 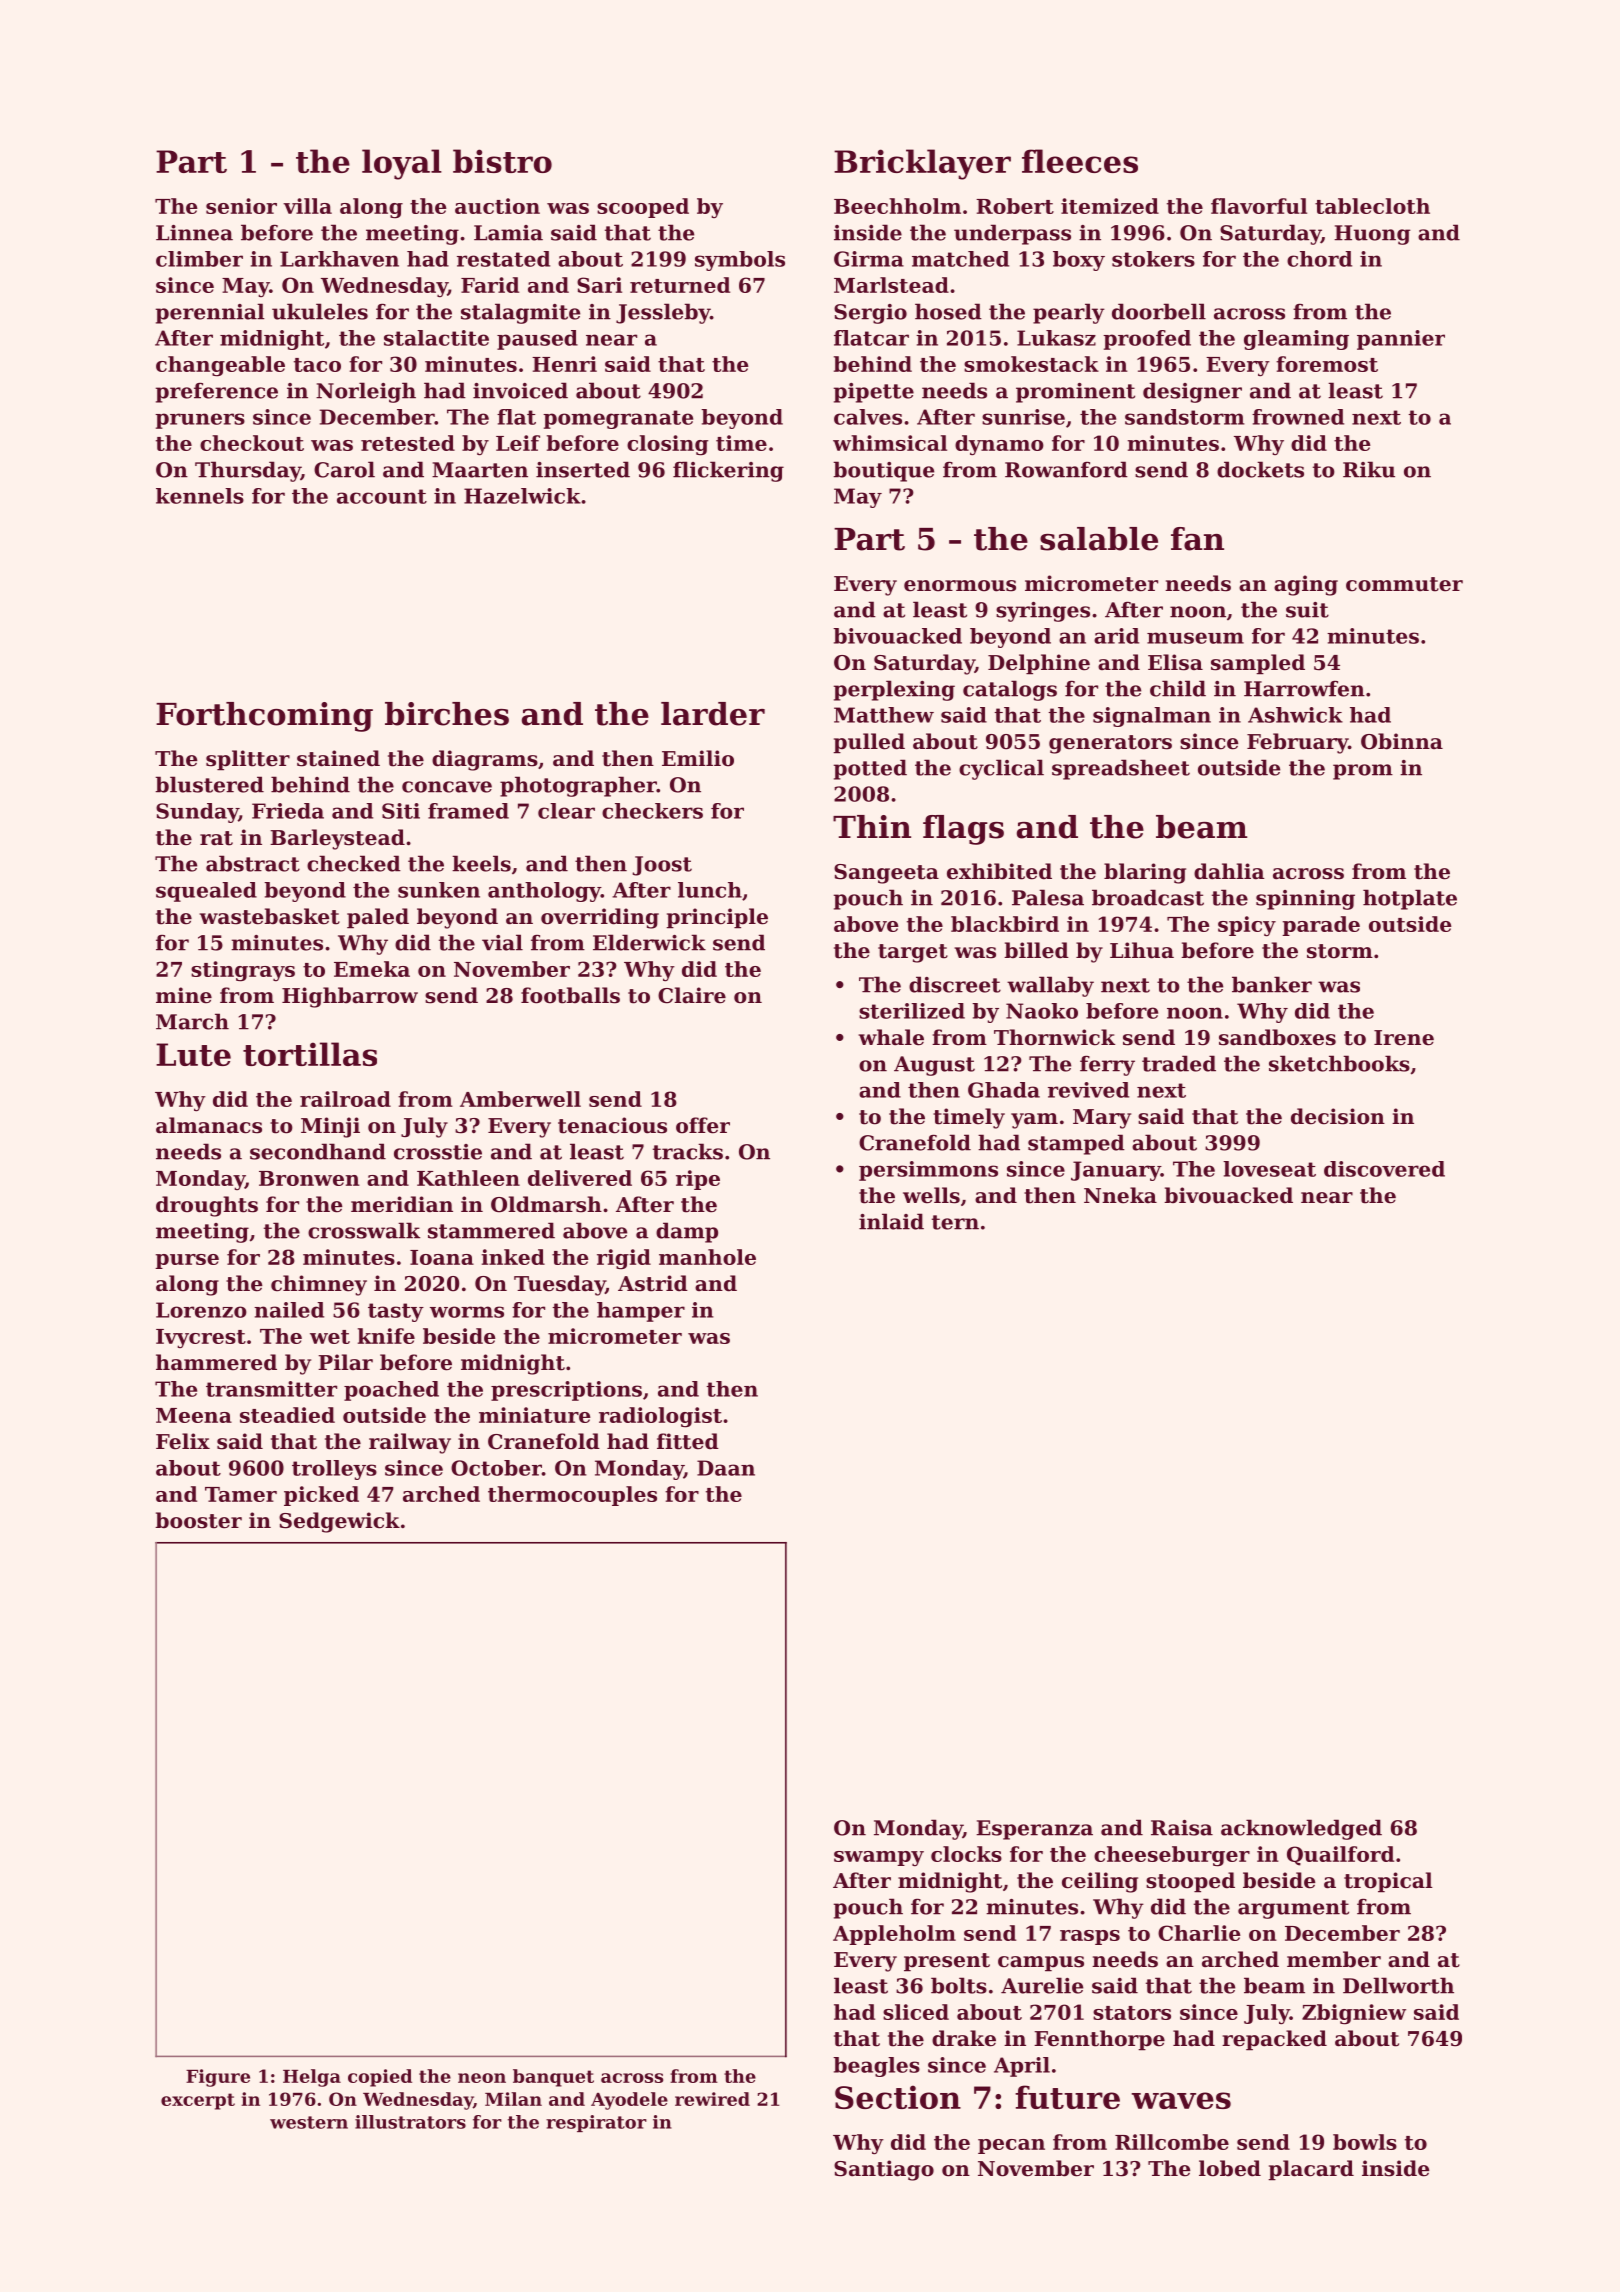 What do you see at coordinates (1340, 1856) in the image?
I see `Quailford` at bounding box center [1340, 1856].
